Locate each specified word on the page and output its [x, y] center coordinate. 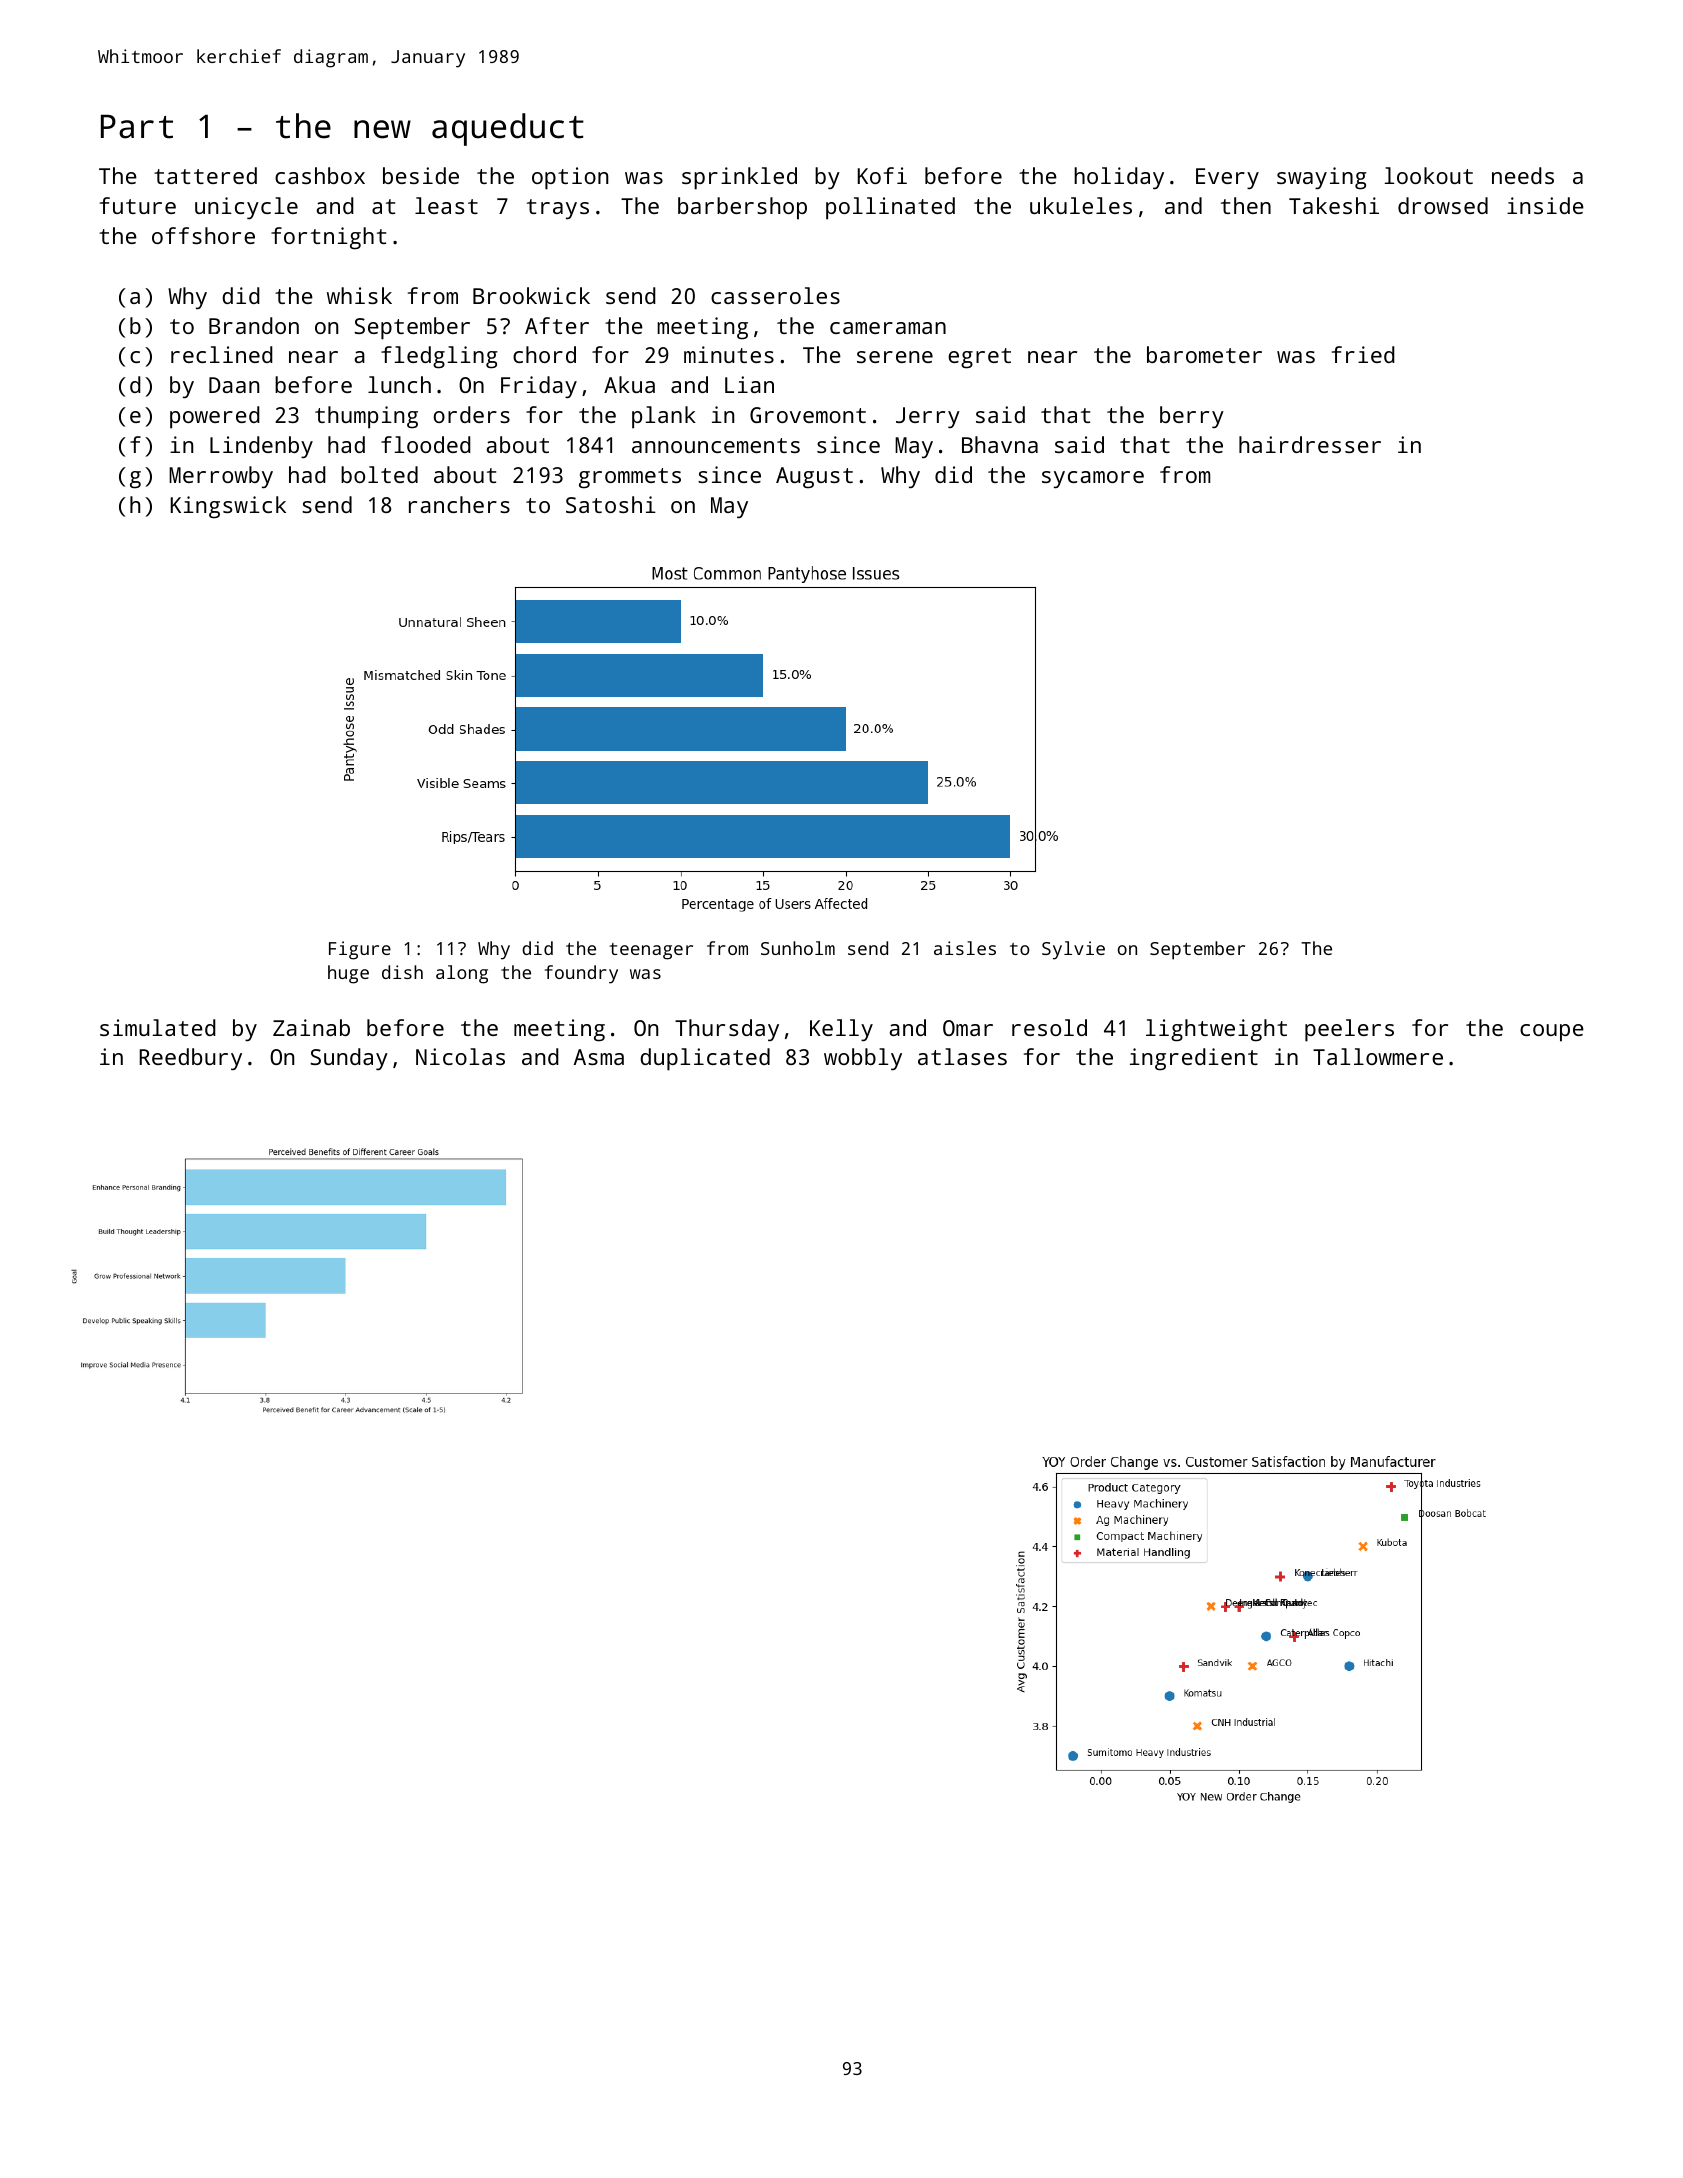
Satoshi [611, 504]
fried [1363, 354]
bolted [379, 474]
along [462, 974]
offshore [203, 235]
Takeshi [1334, 205]
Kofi [882, 175]
